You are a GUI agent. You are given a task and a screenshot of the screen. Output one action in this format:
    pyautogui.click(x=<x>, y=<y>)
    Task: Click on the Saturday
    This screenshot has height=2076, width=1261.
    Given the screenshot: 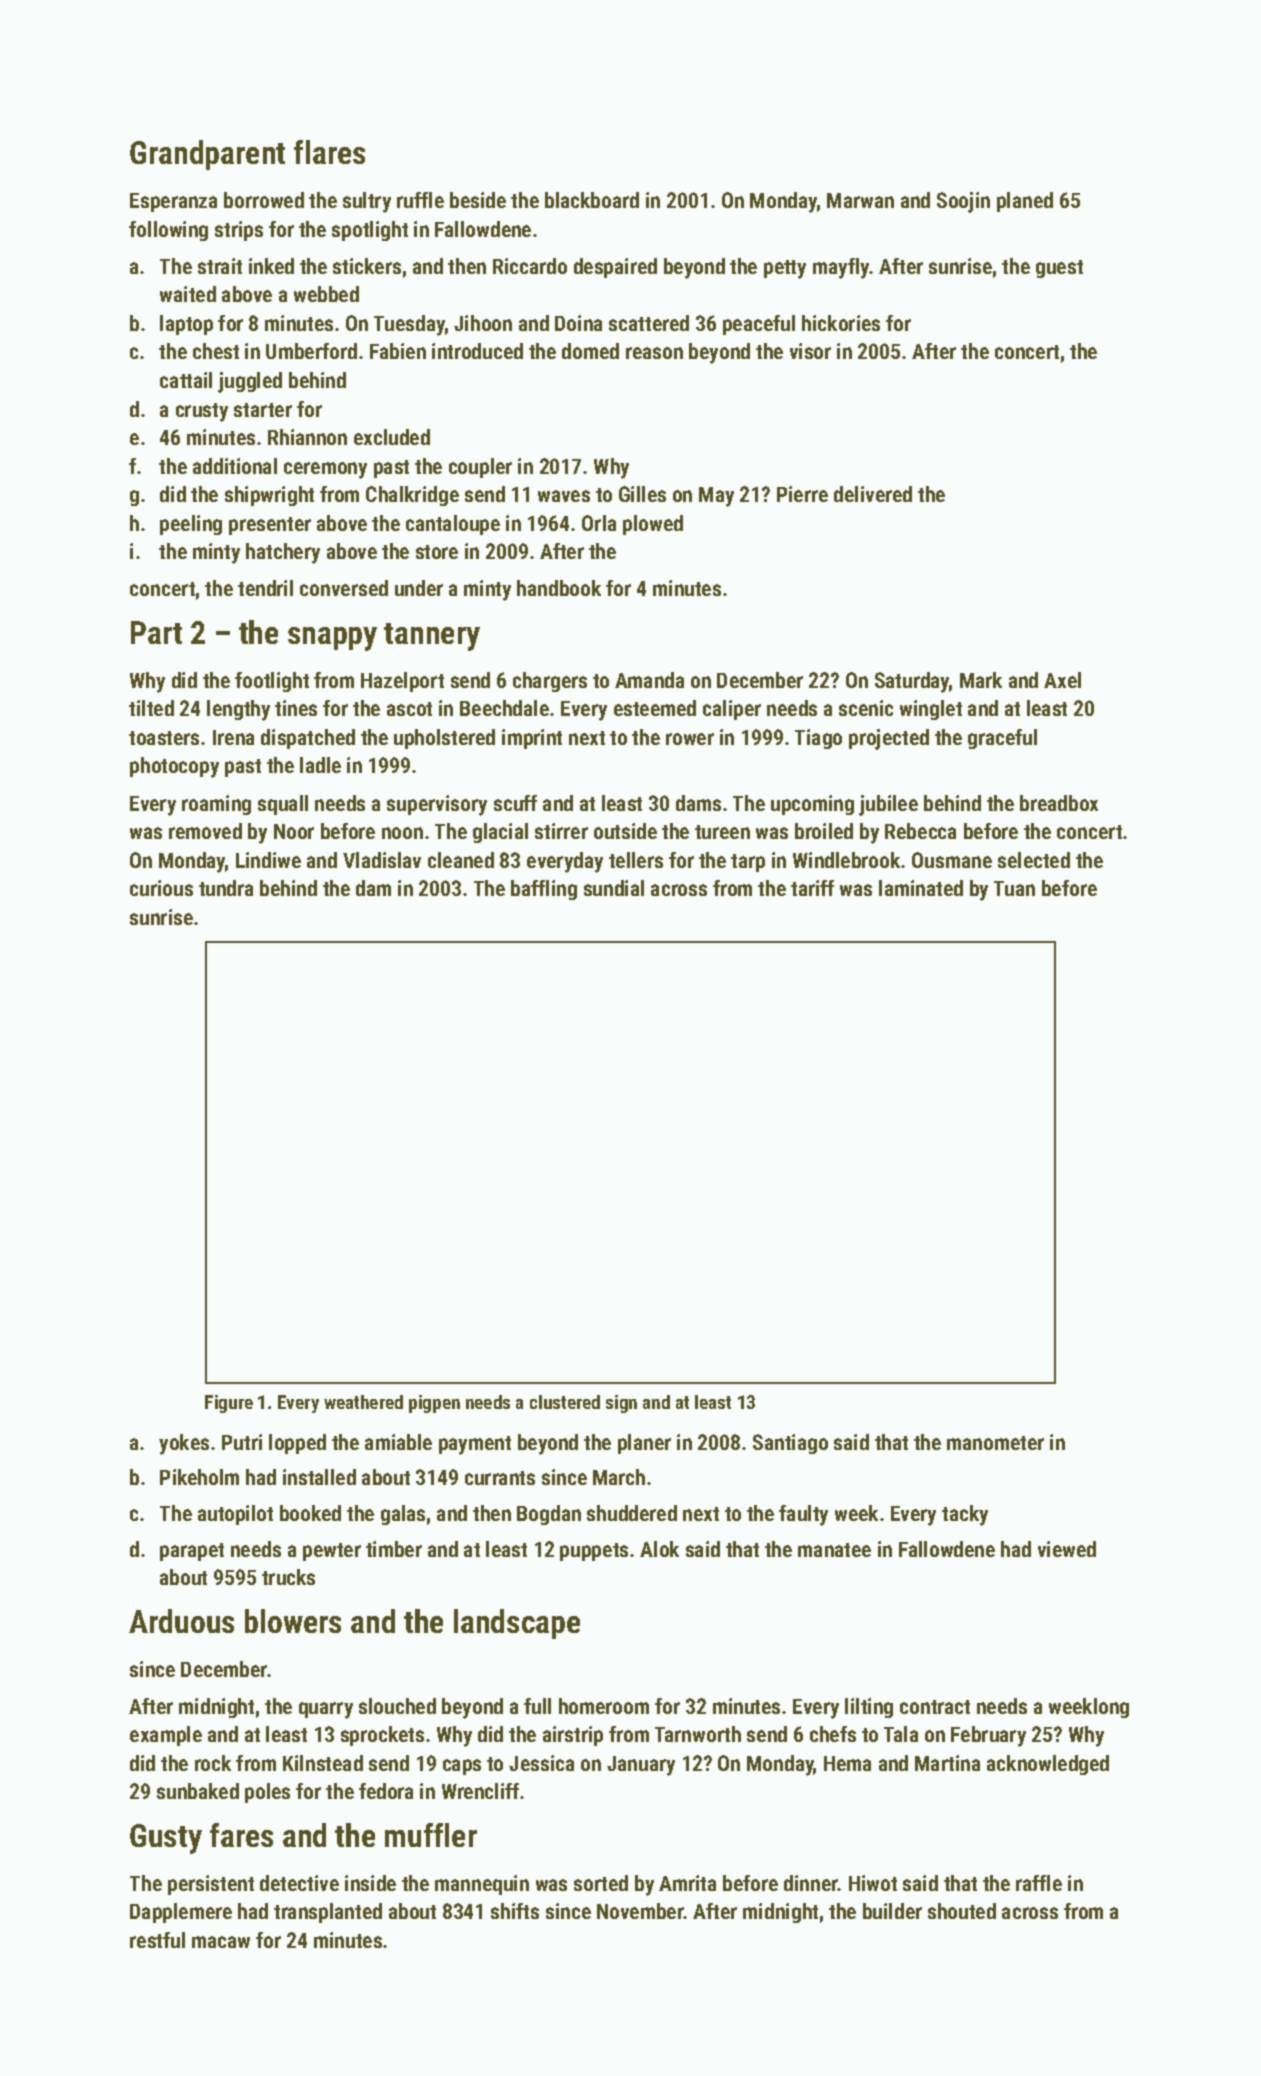 What is the action you would take?
    pyautogui.click(x=912, y=682)
